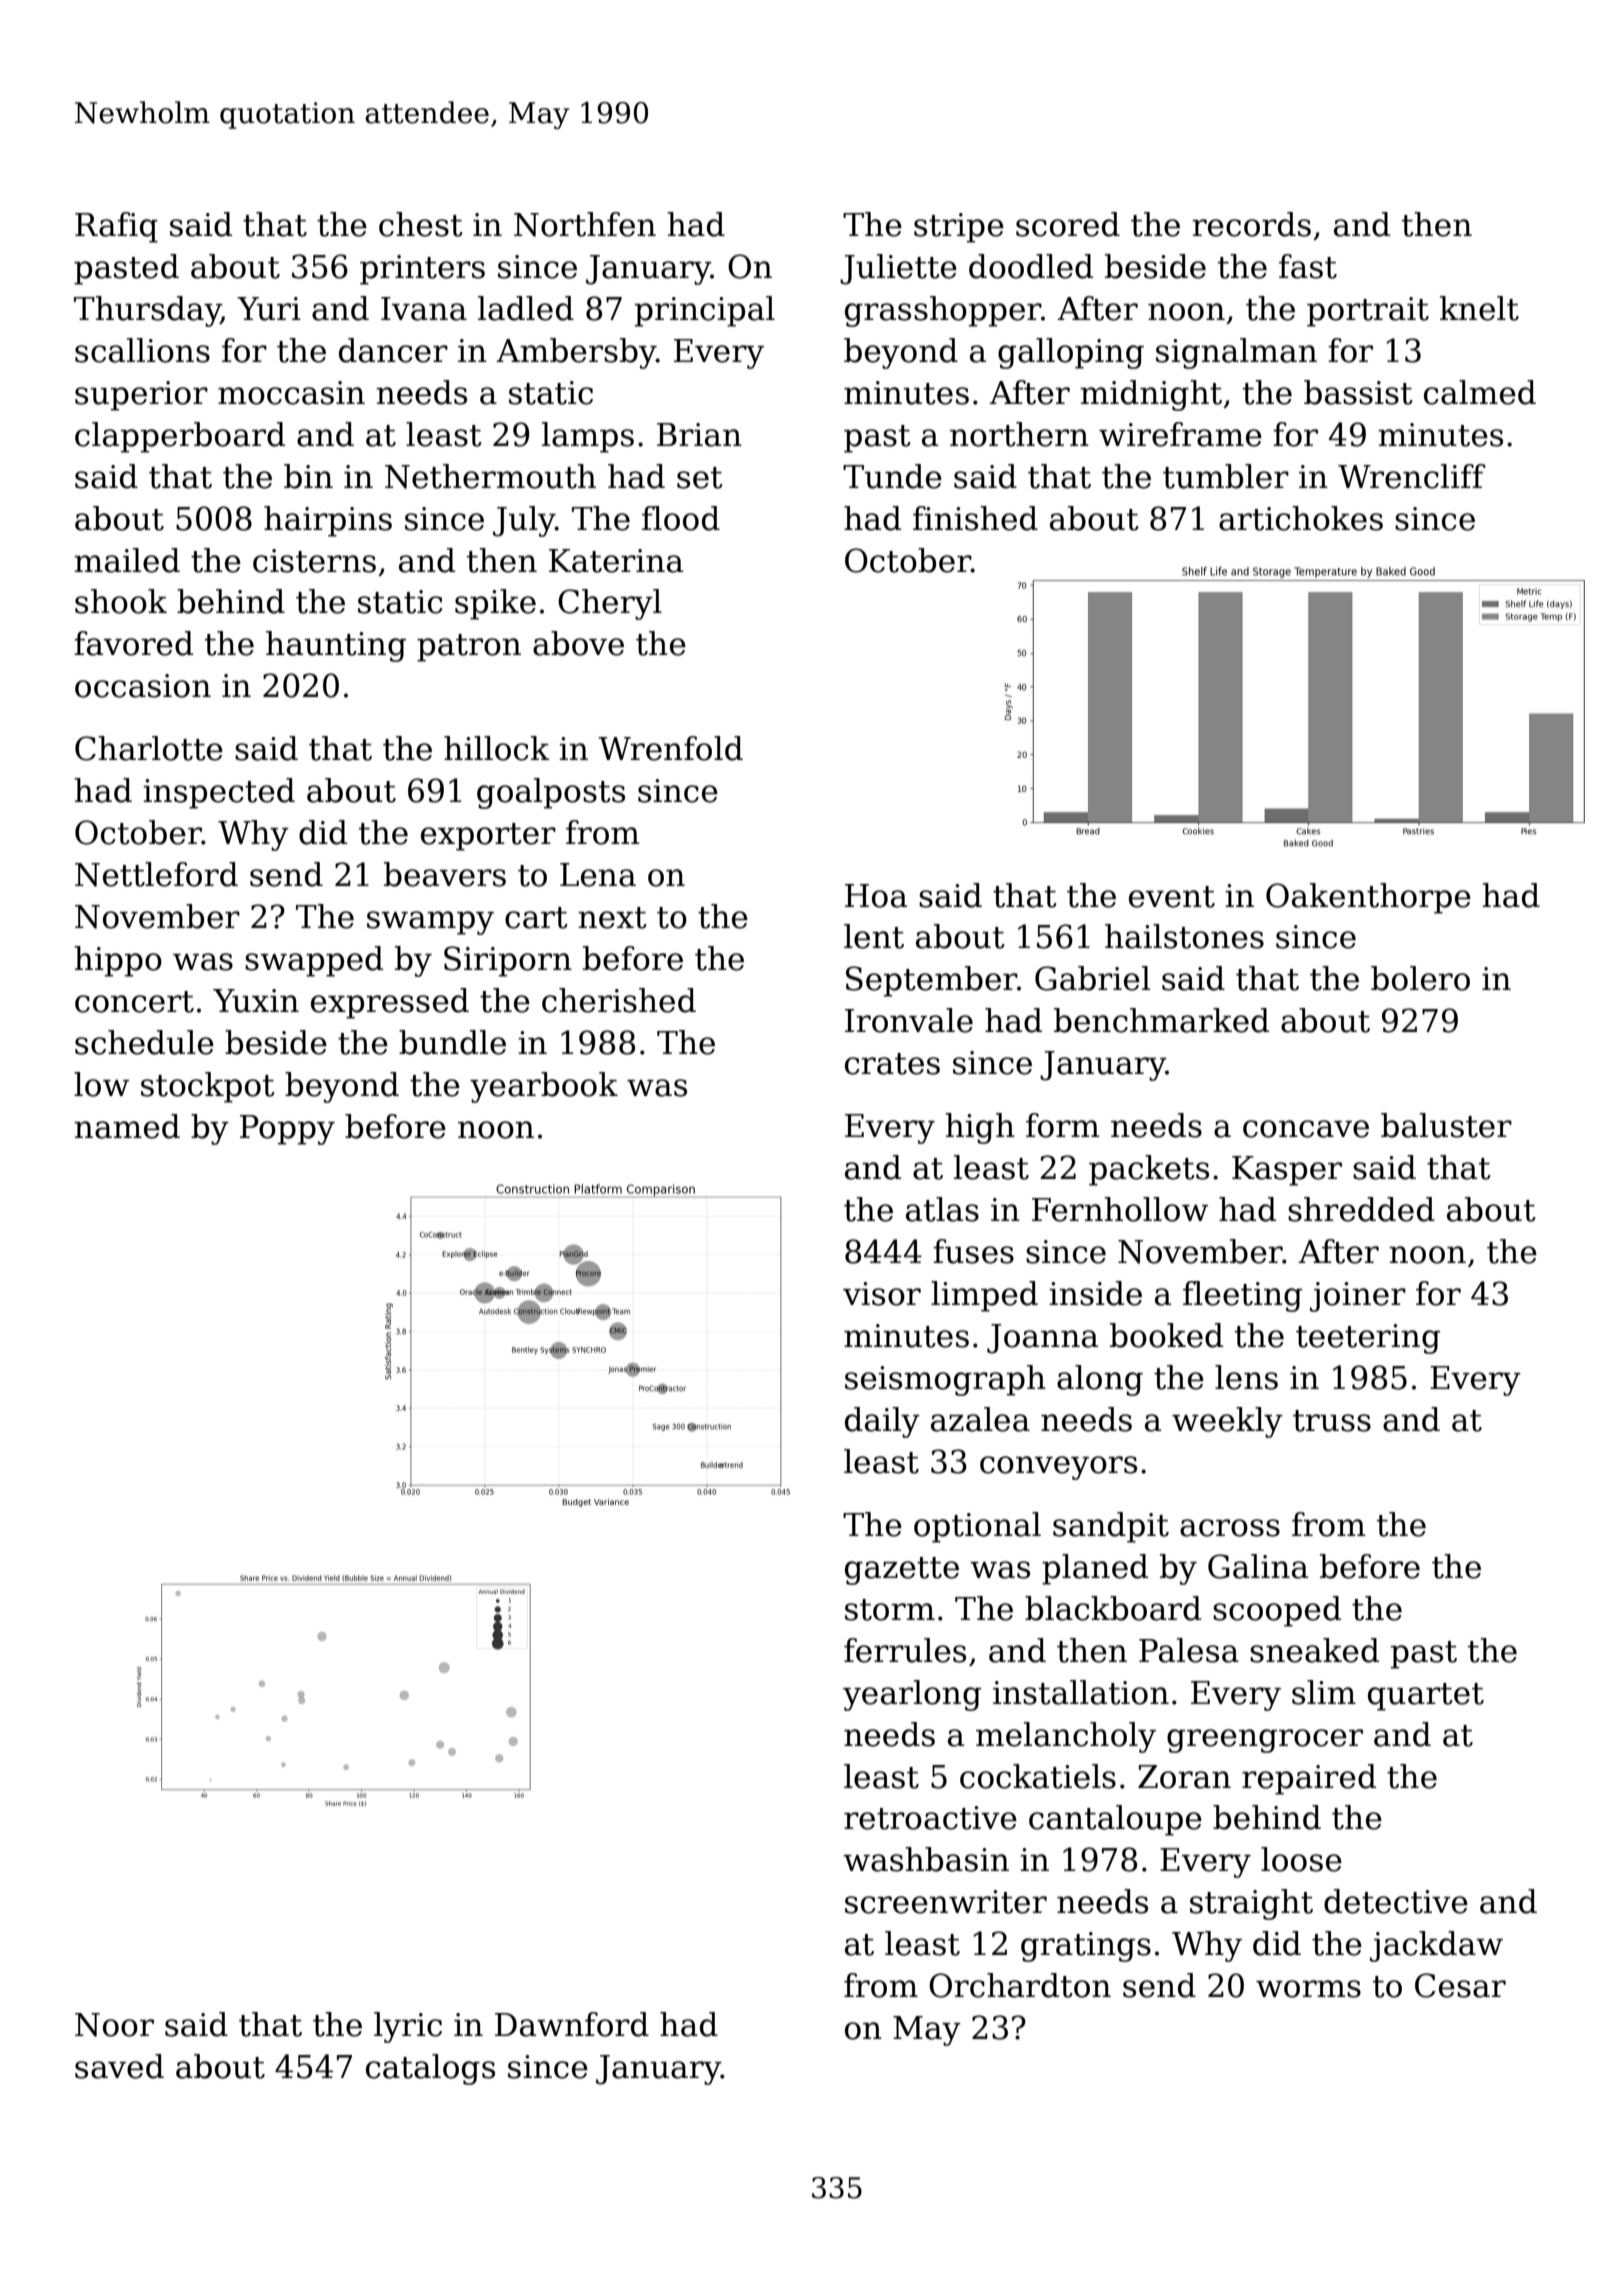  I want to click on records, so click(1251, 224).
